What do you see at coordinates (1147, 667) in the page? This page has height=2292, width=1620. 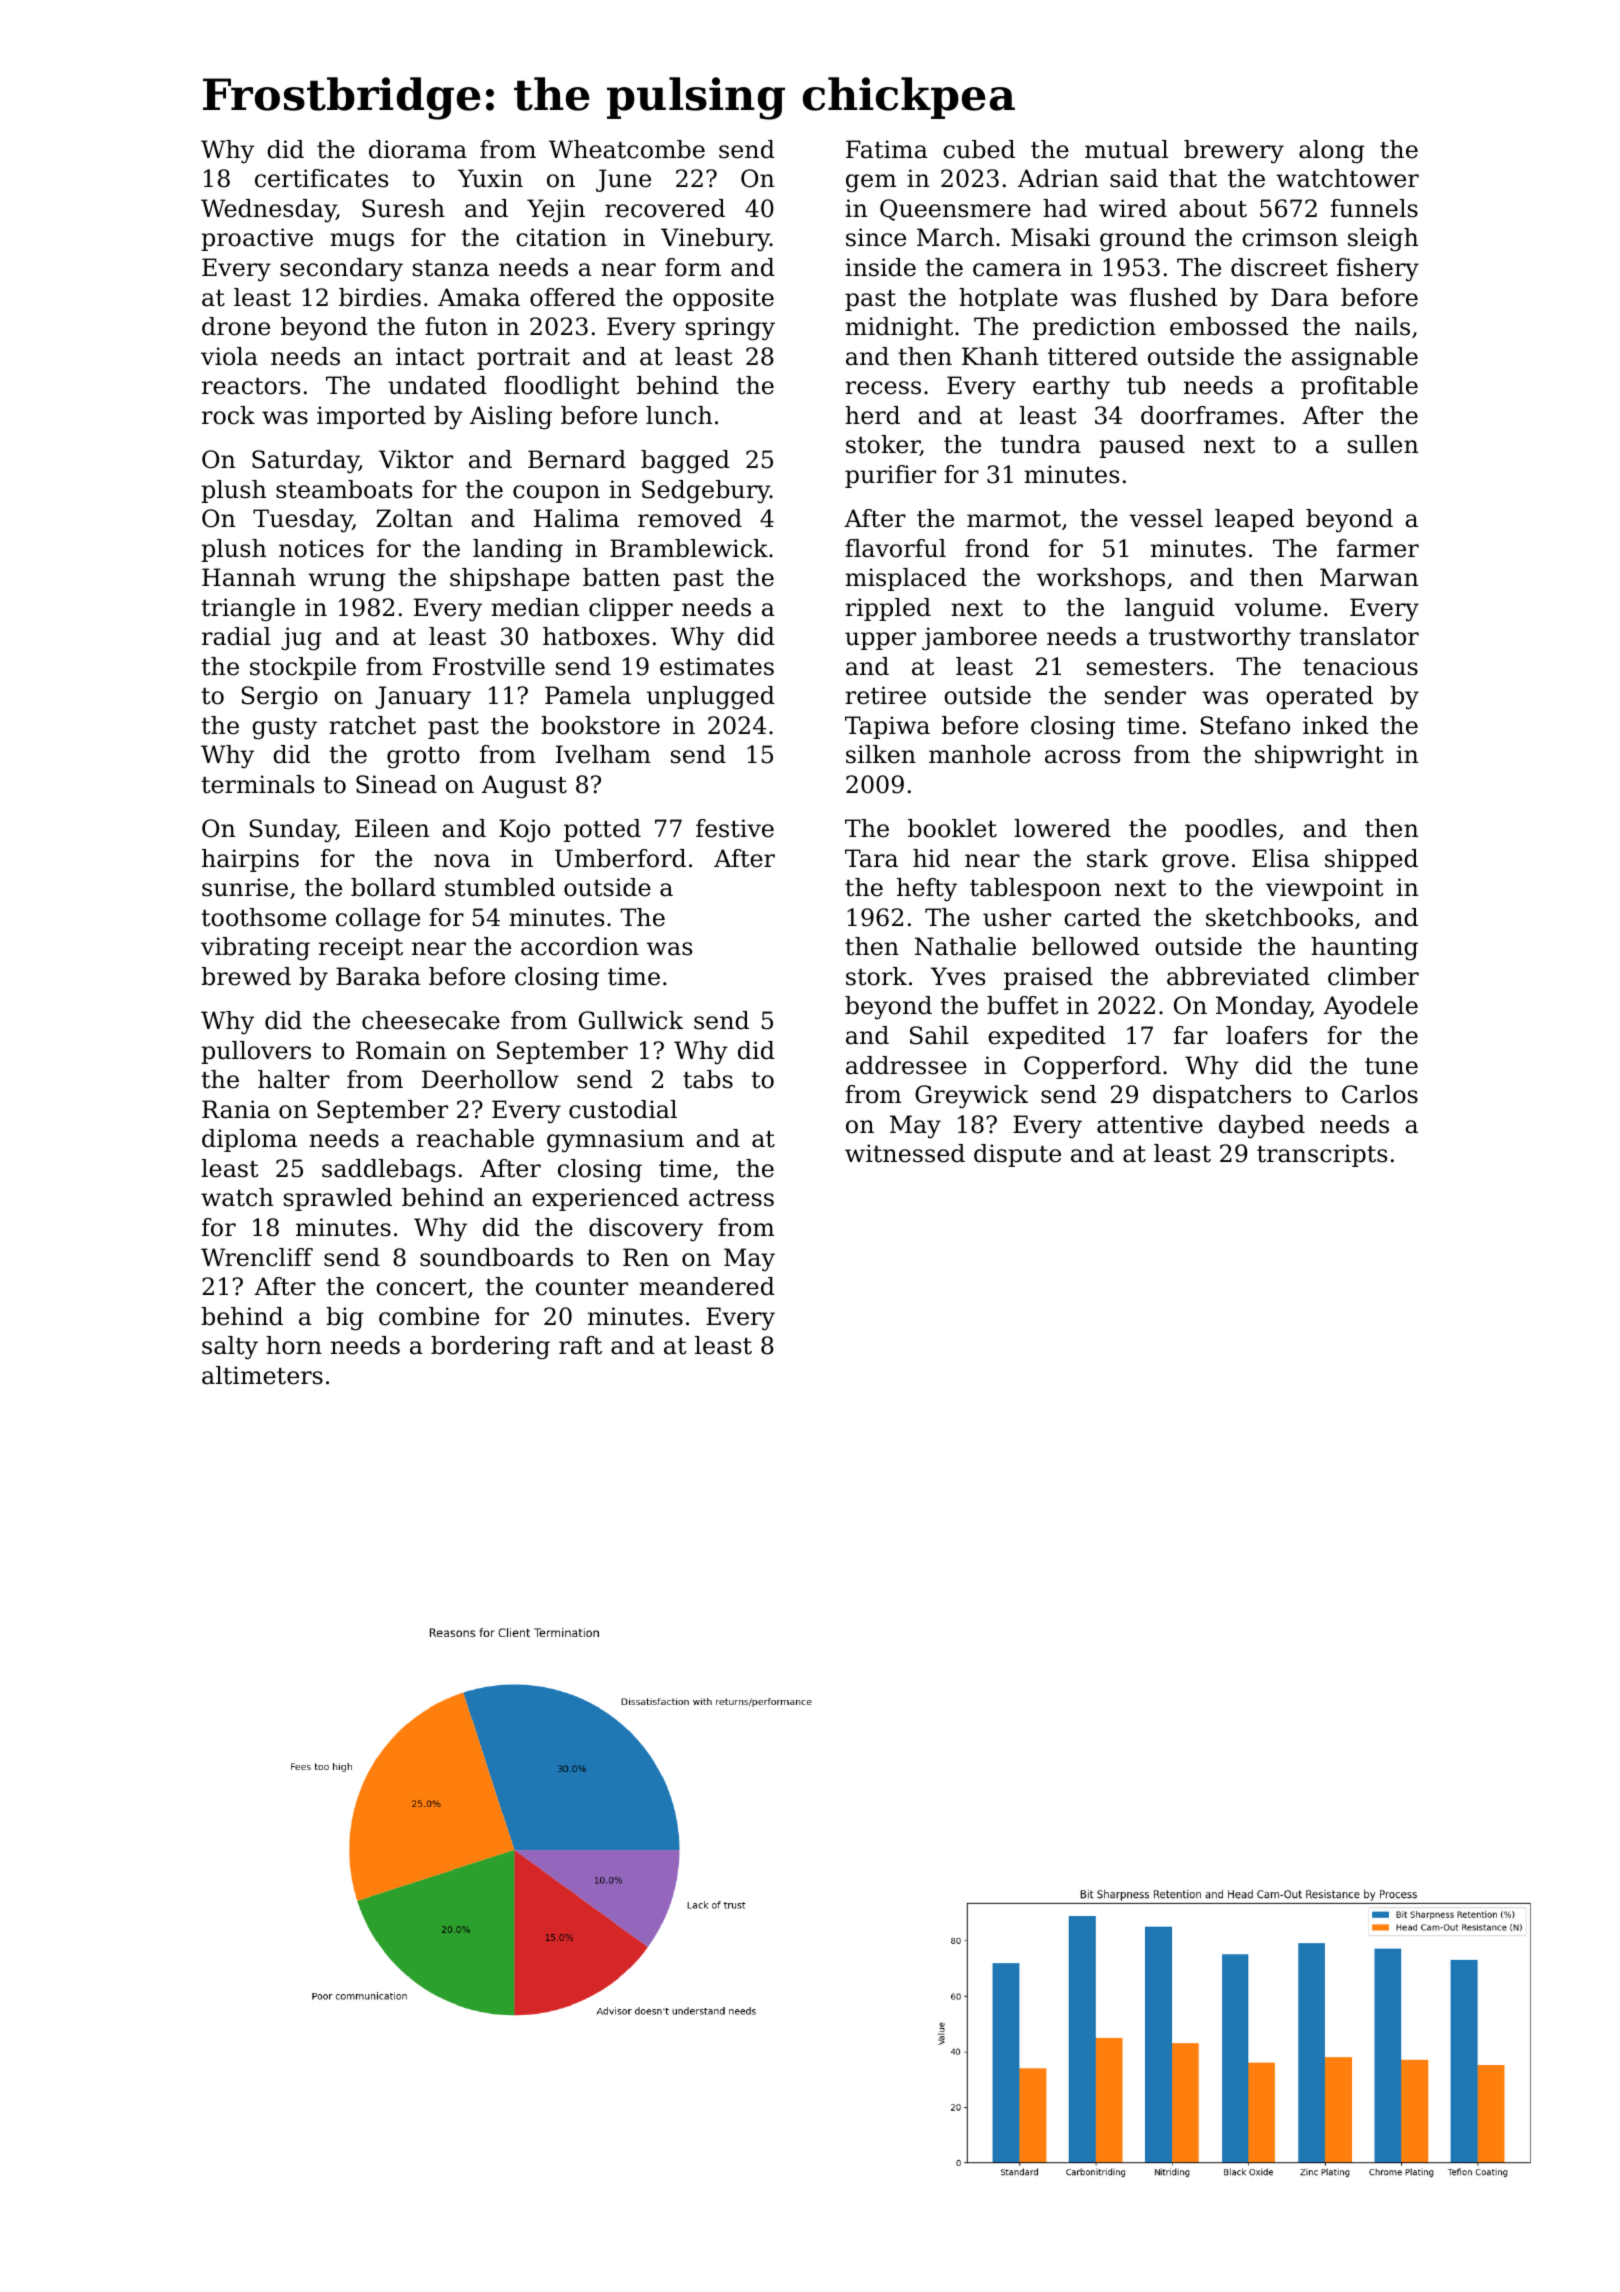 I see `semesters` at bounding box center [1147, 667].
